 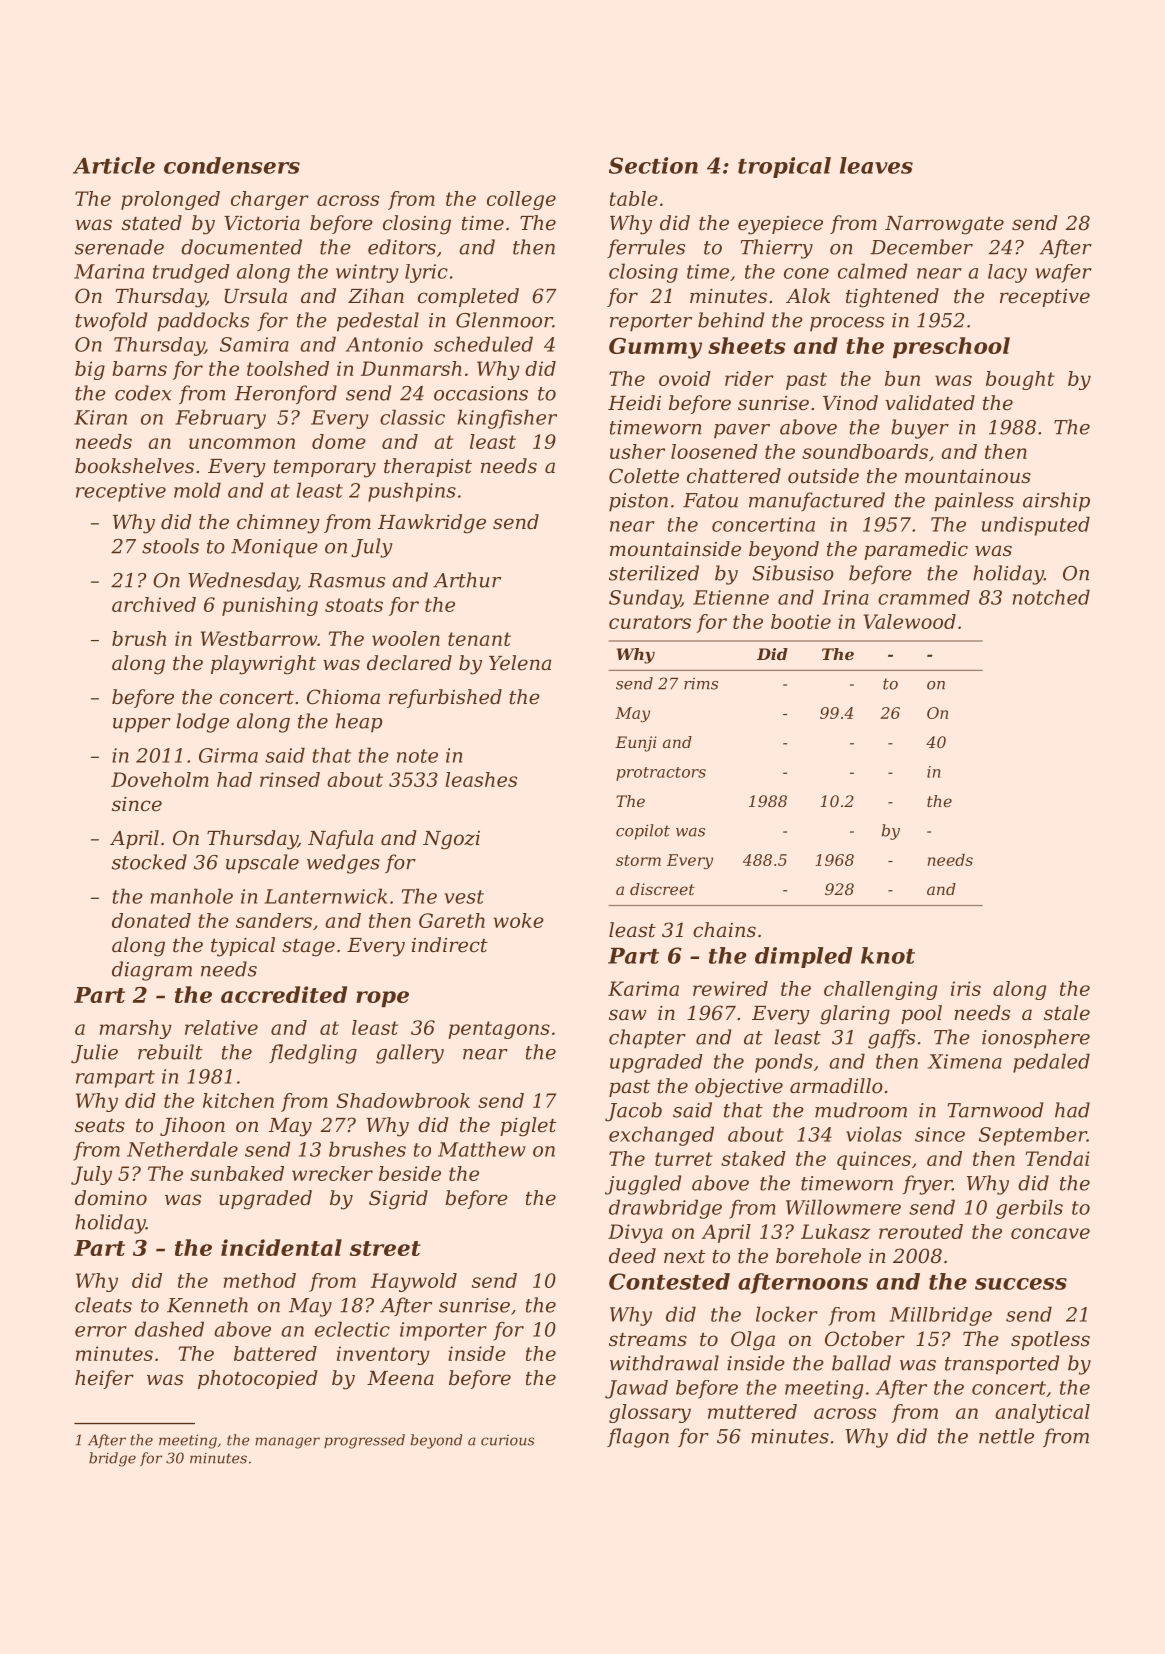 What do you see at coordinates (1056, 502) in the screenshot?
I see `airship` at bounding box center [1056, 502].
